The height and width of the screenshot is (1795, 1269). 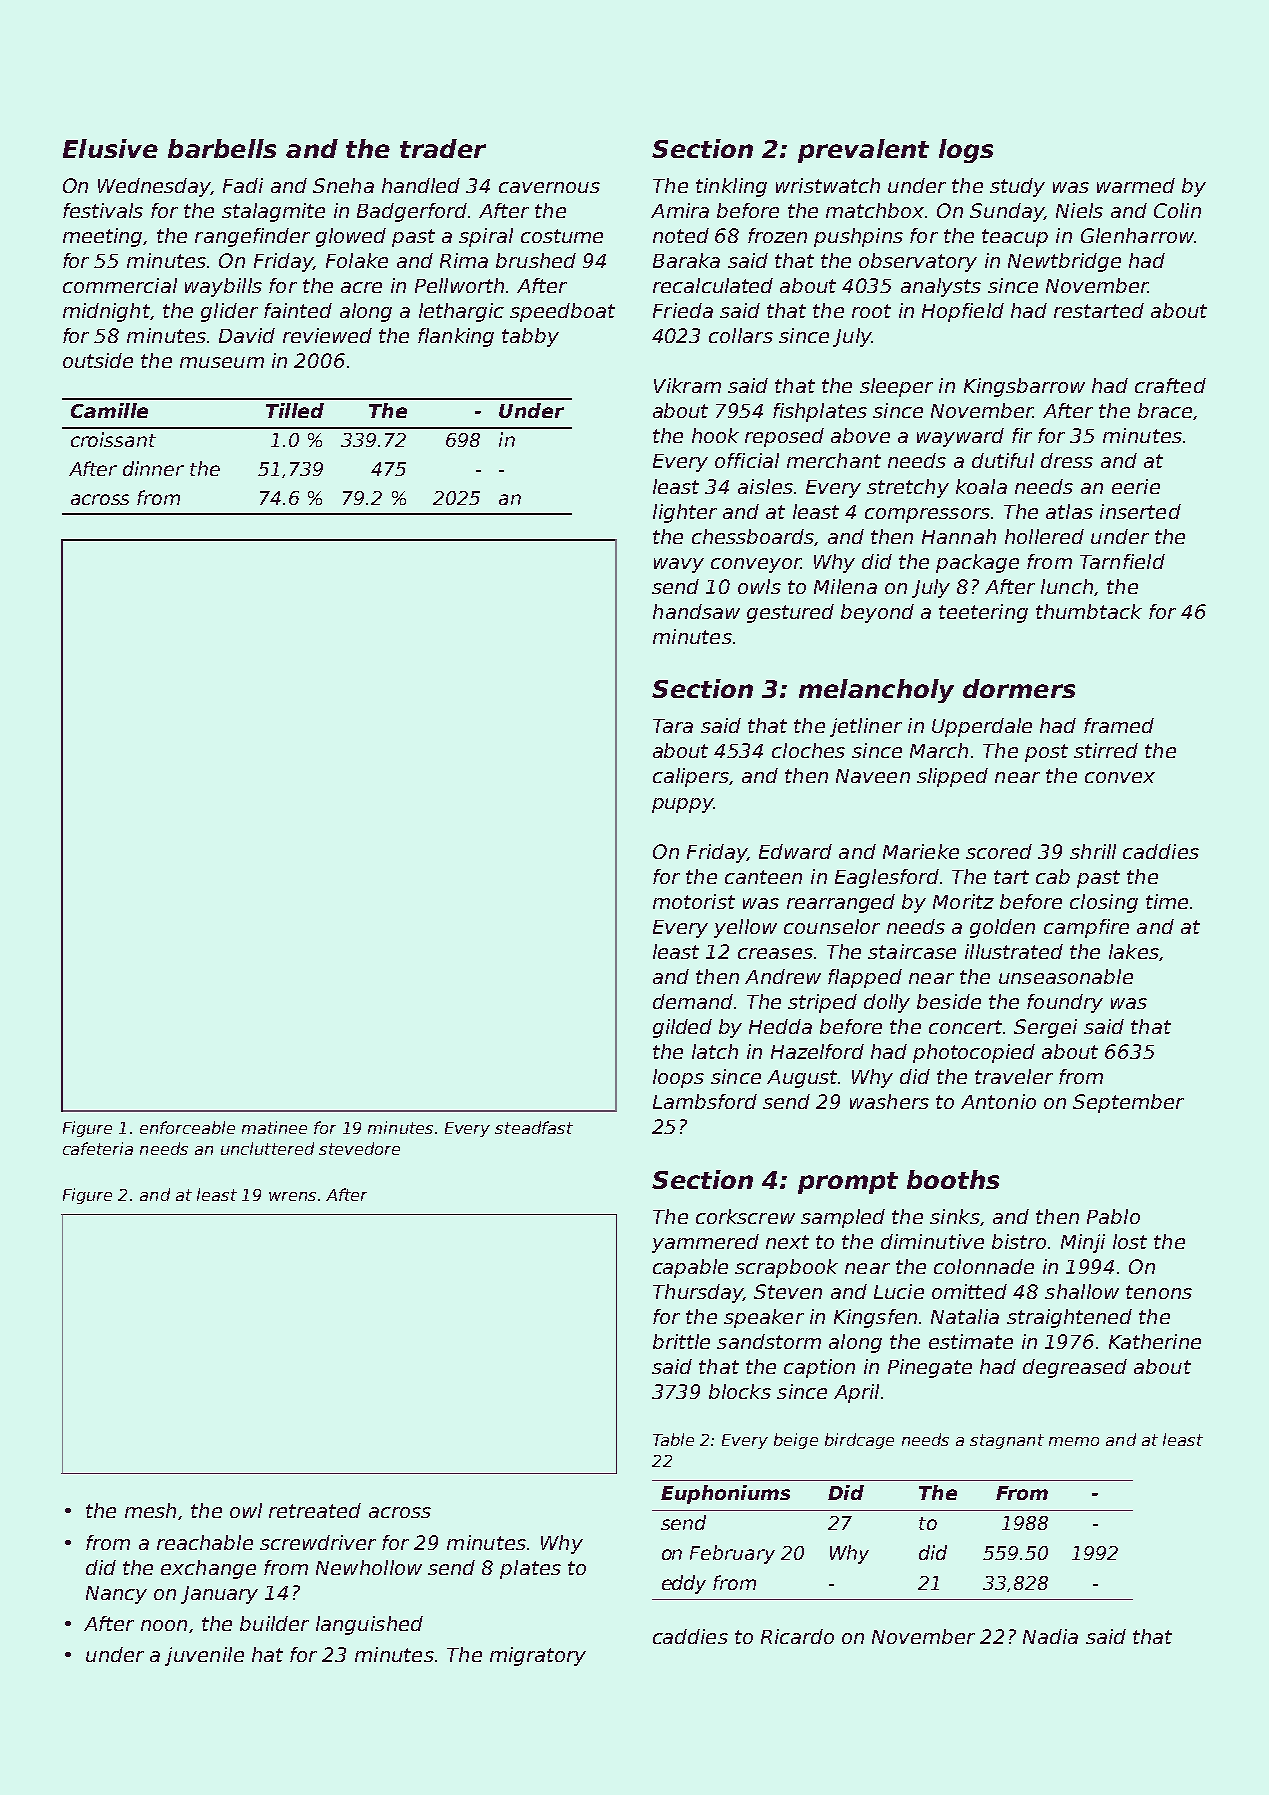 I want to click on February, so click(x=732, y=1554).
